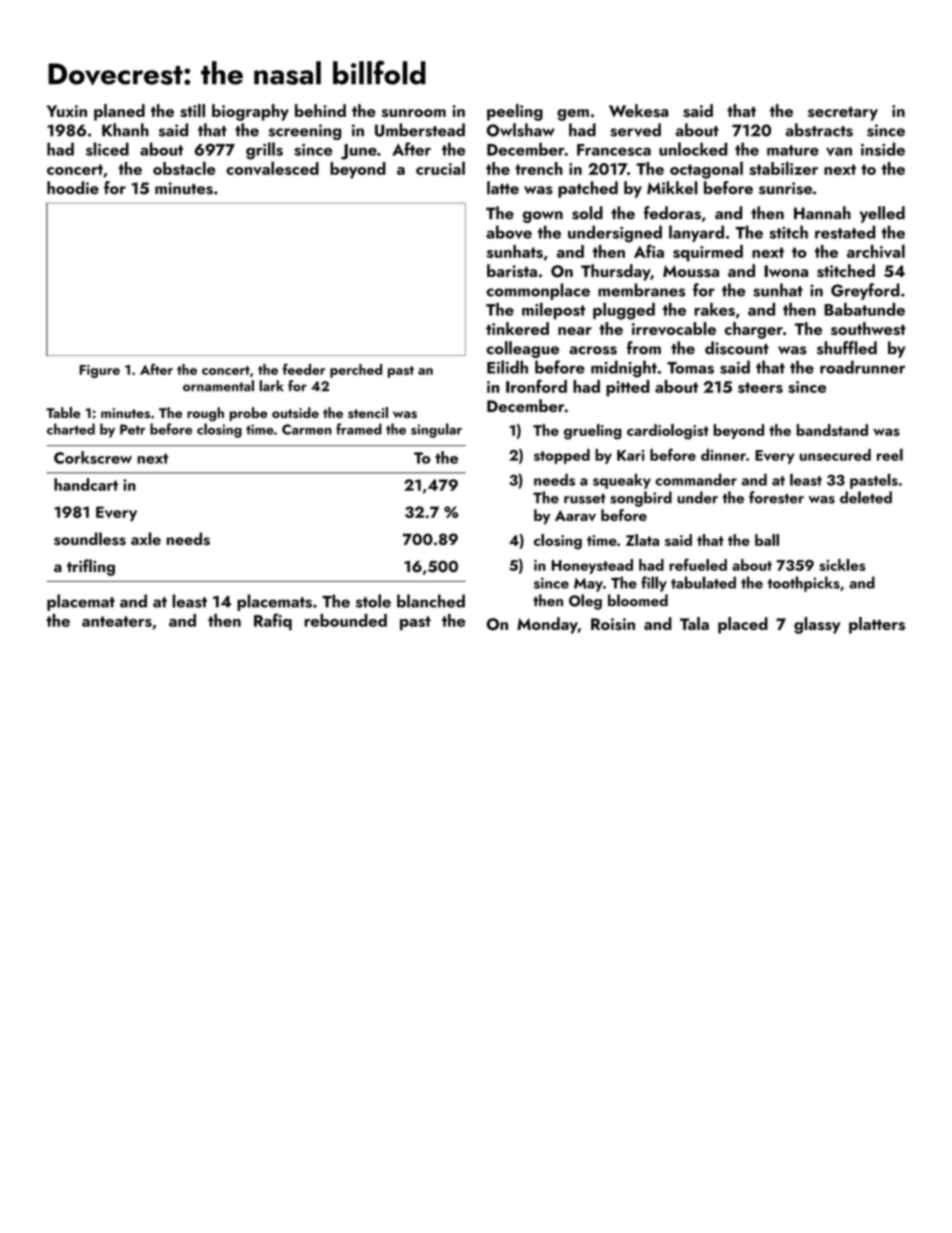 The image size is (952, 1233). I want to click on dinner, so click(723, 455).
